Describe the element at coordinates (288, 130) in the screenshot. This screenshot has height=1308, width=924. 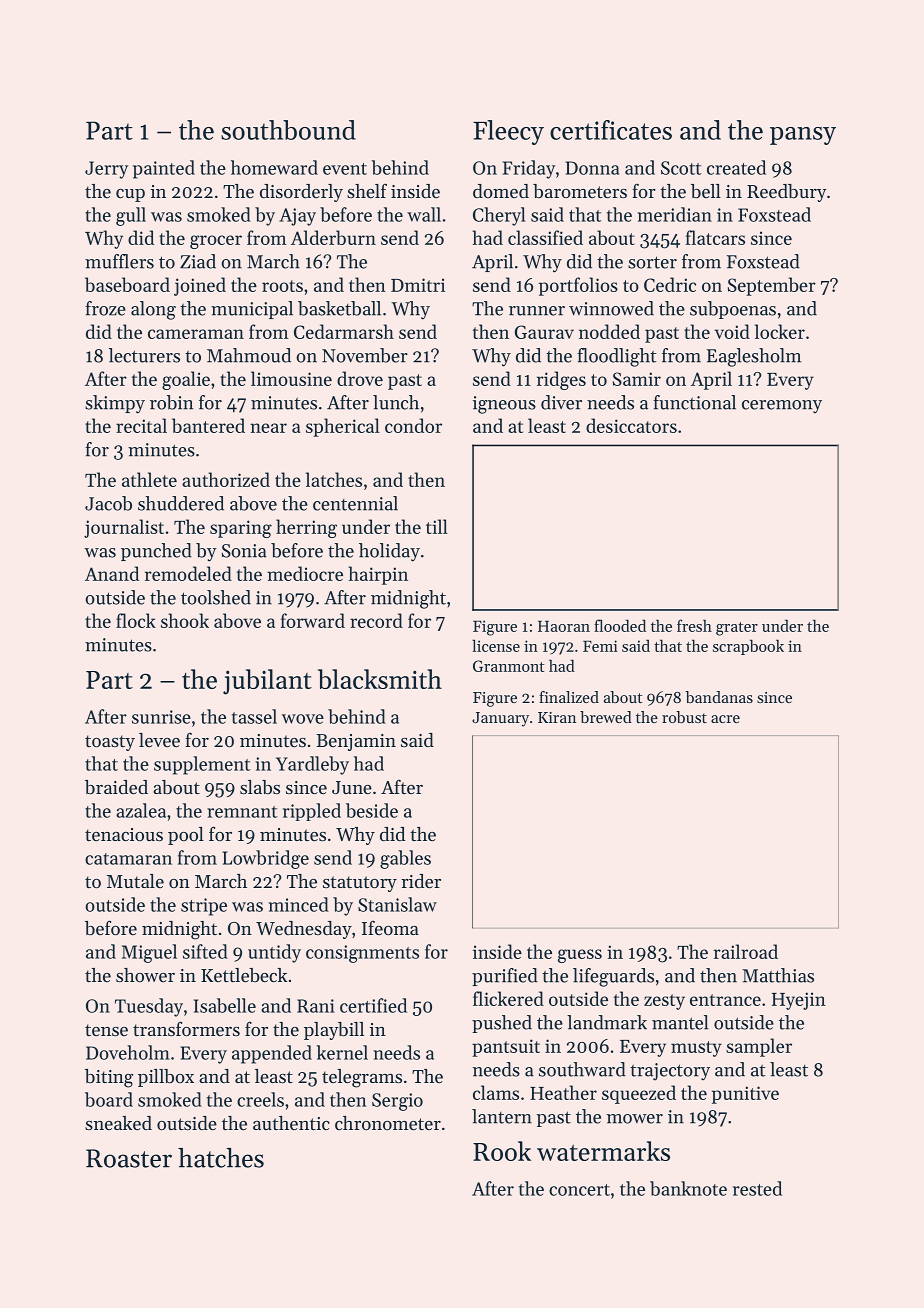
I see `southbound` at that location.
